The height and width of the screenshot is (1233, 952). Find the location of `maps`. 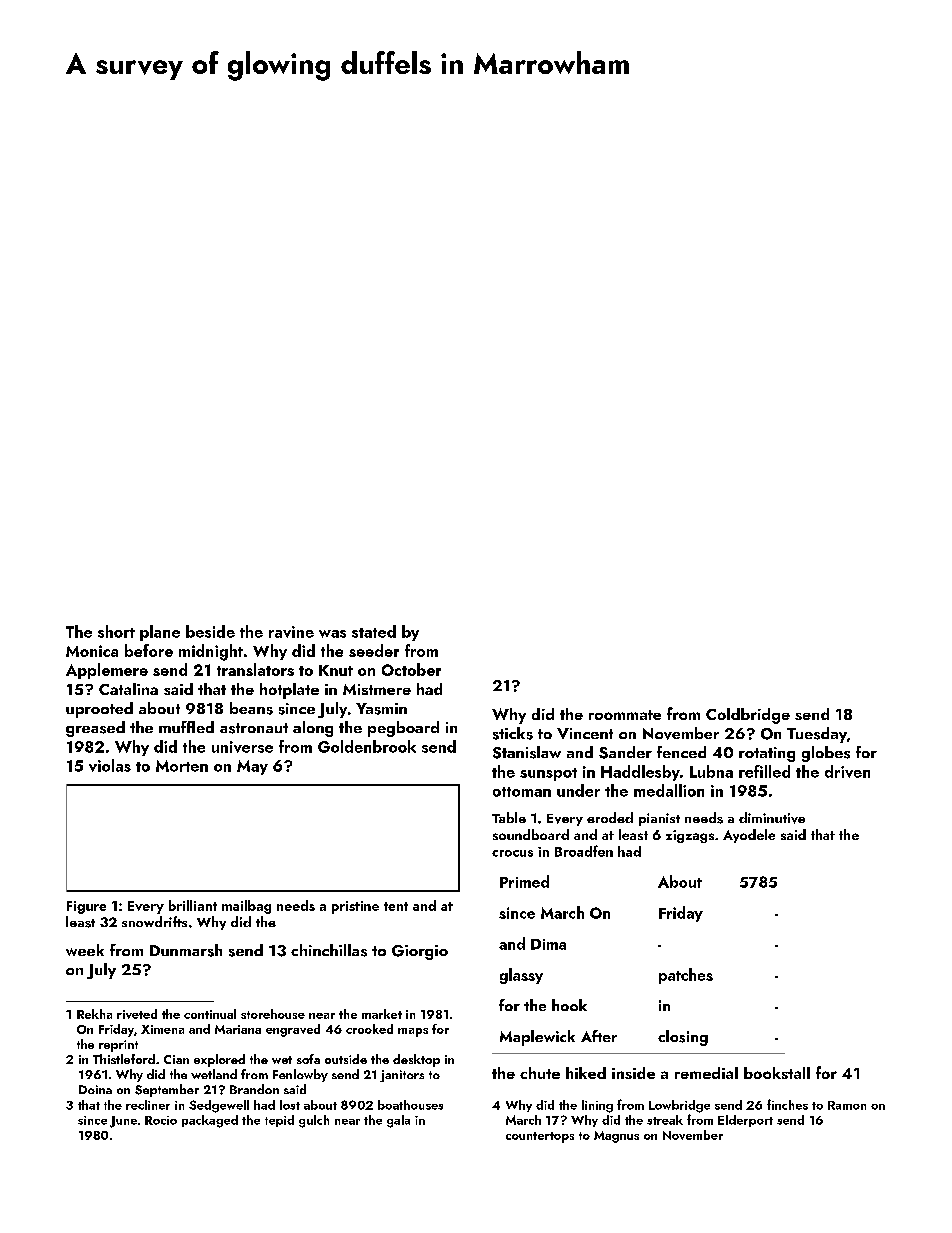

maps is located at coordinates (413, 1032).
